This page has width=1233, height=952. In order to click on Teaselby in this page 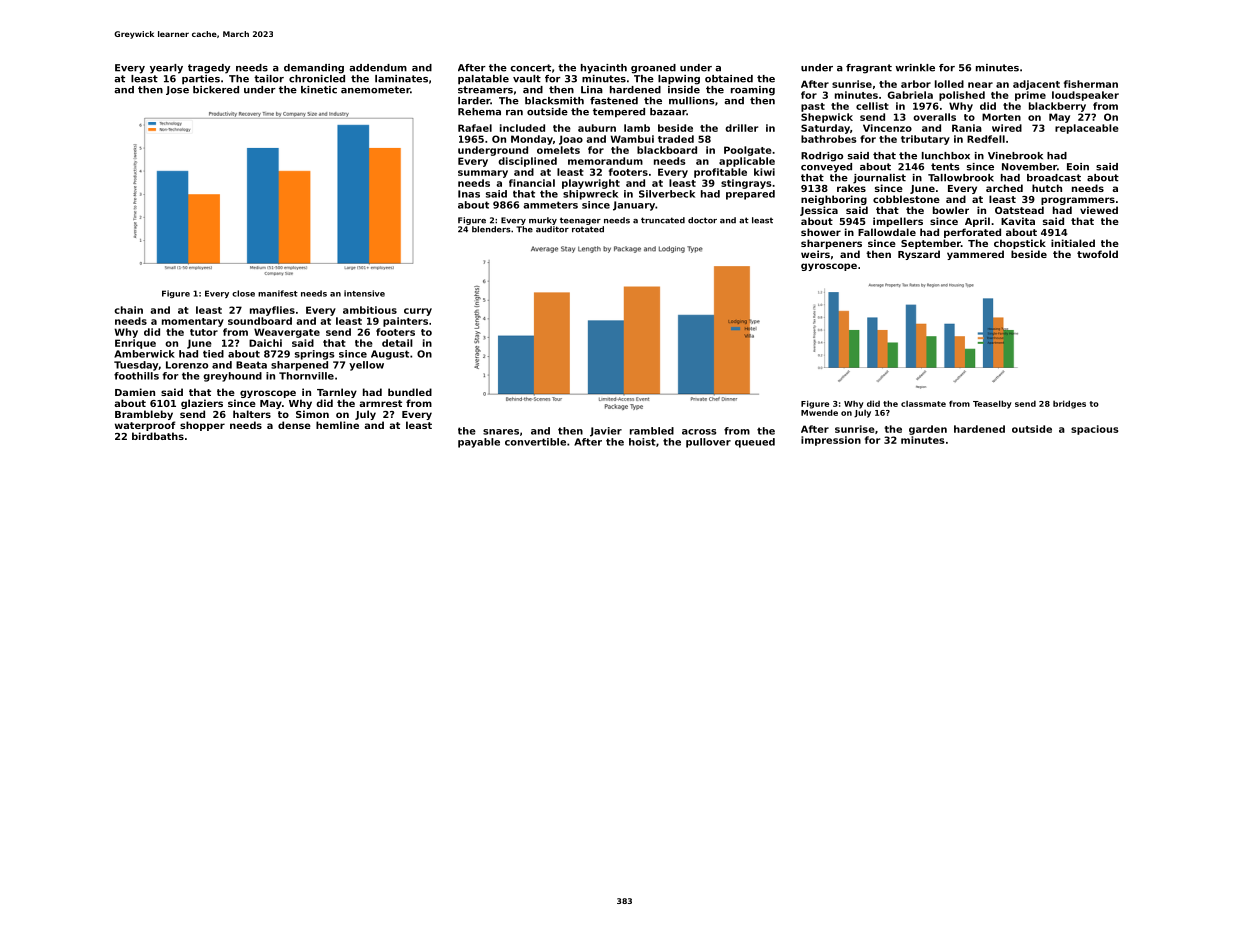, I will do `click(992, 404)`.
